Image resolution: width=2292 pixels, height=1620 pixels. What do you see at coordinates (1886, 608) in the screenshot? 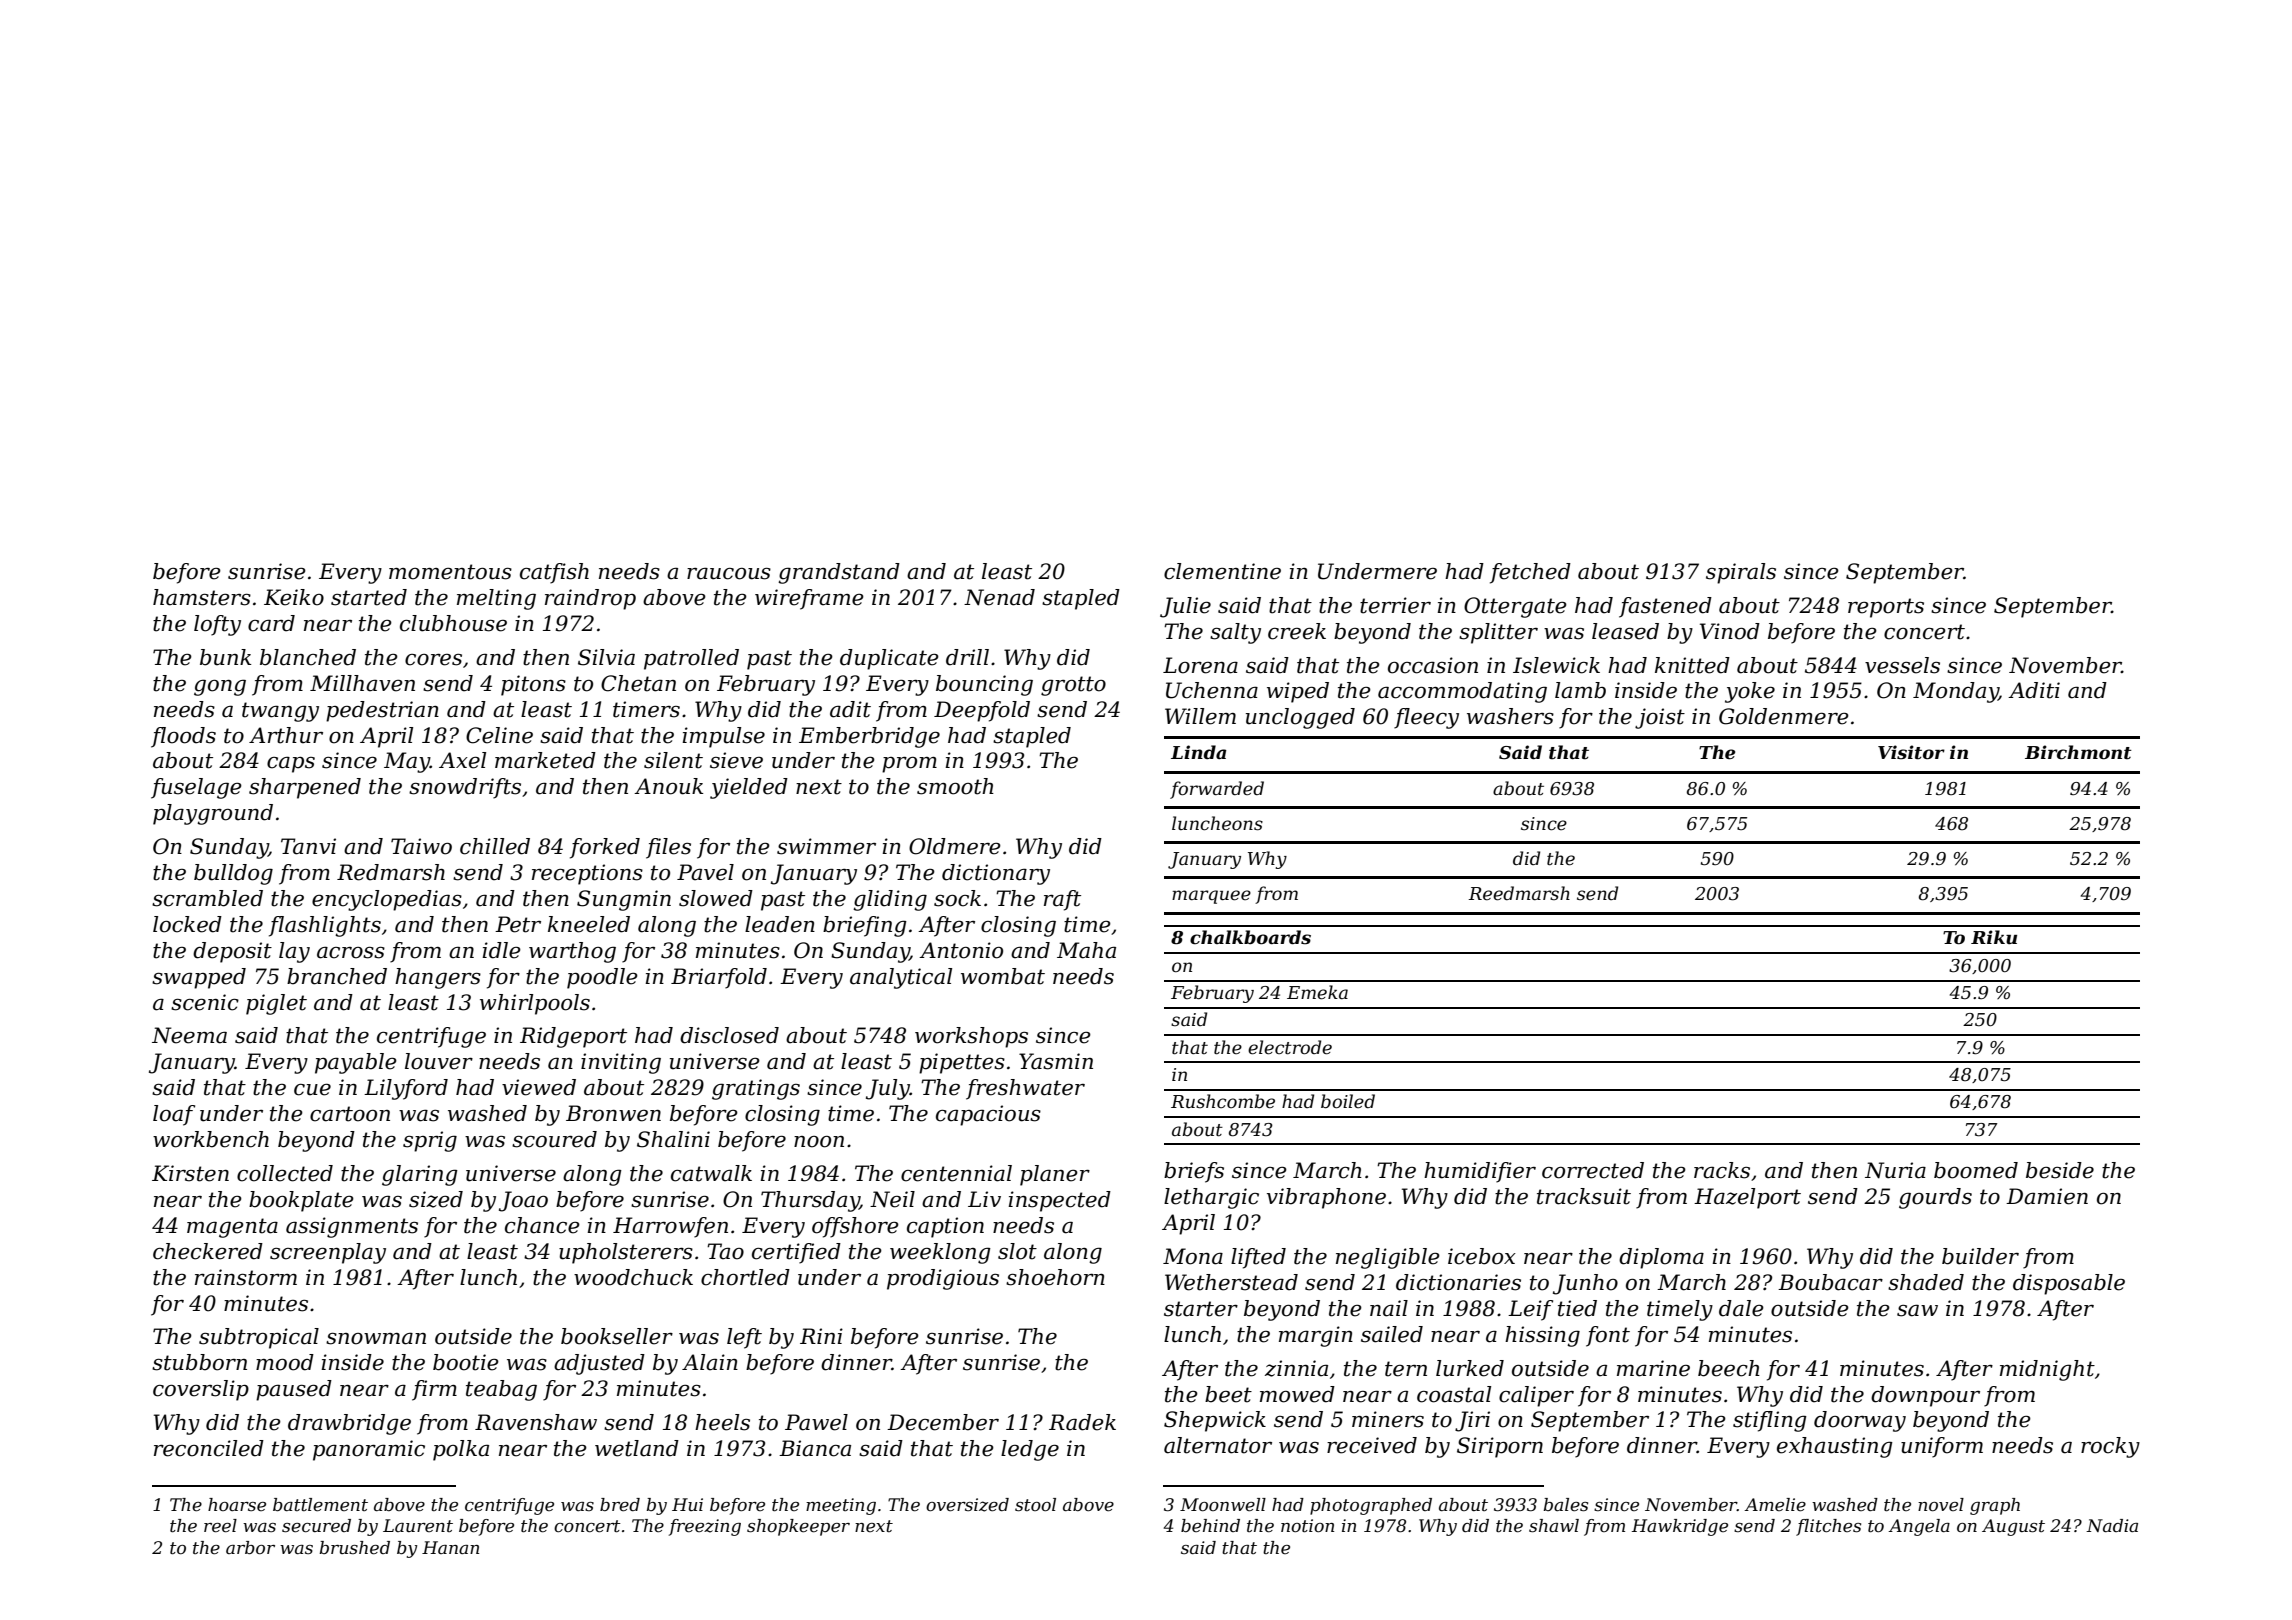
I see `reports` at bounding box center [1886, 608].
